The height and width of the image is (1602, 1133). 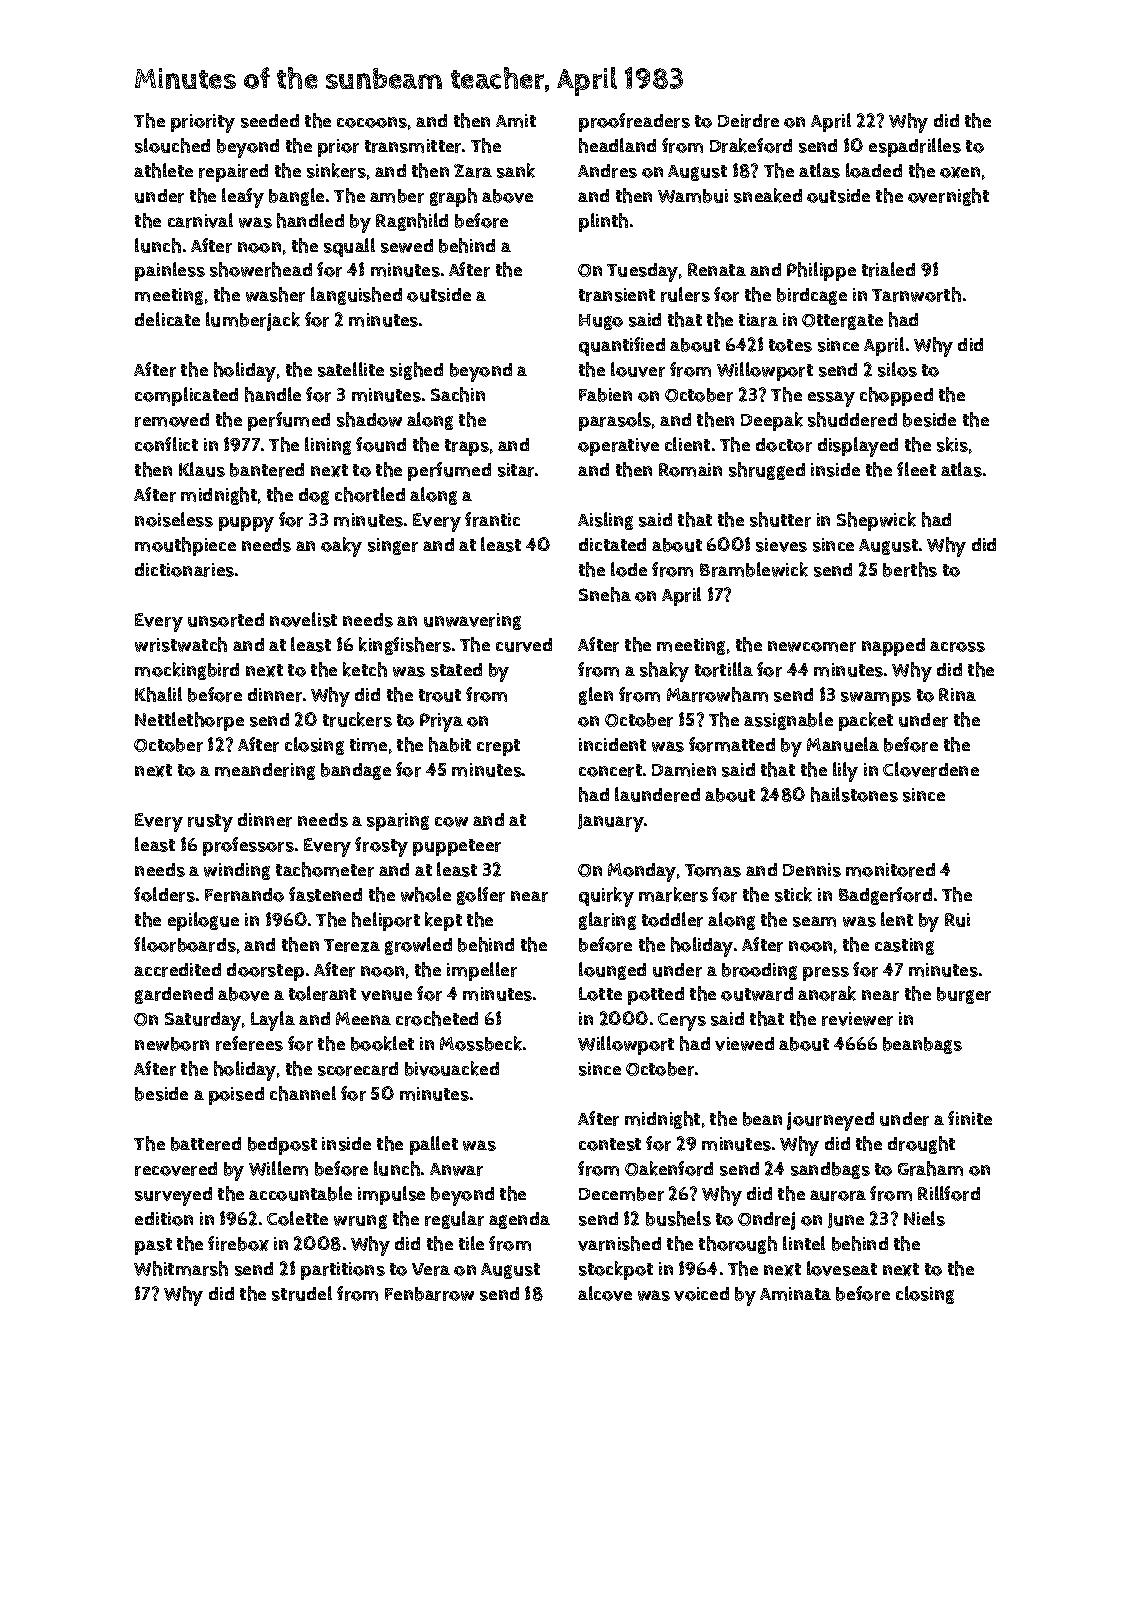 What do you see at coordinates (916, 469) in the image?
I see `fleet` at bounding box center [916, 469].
